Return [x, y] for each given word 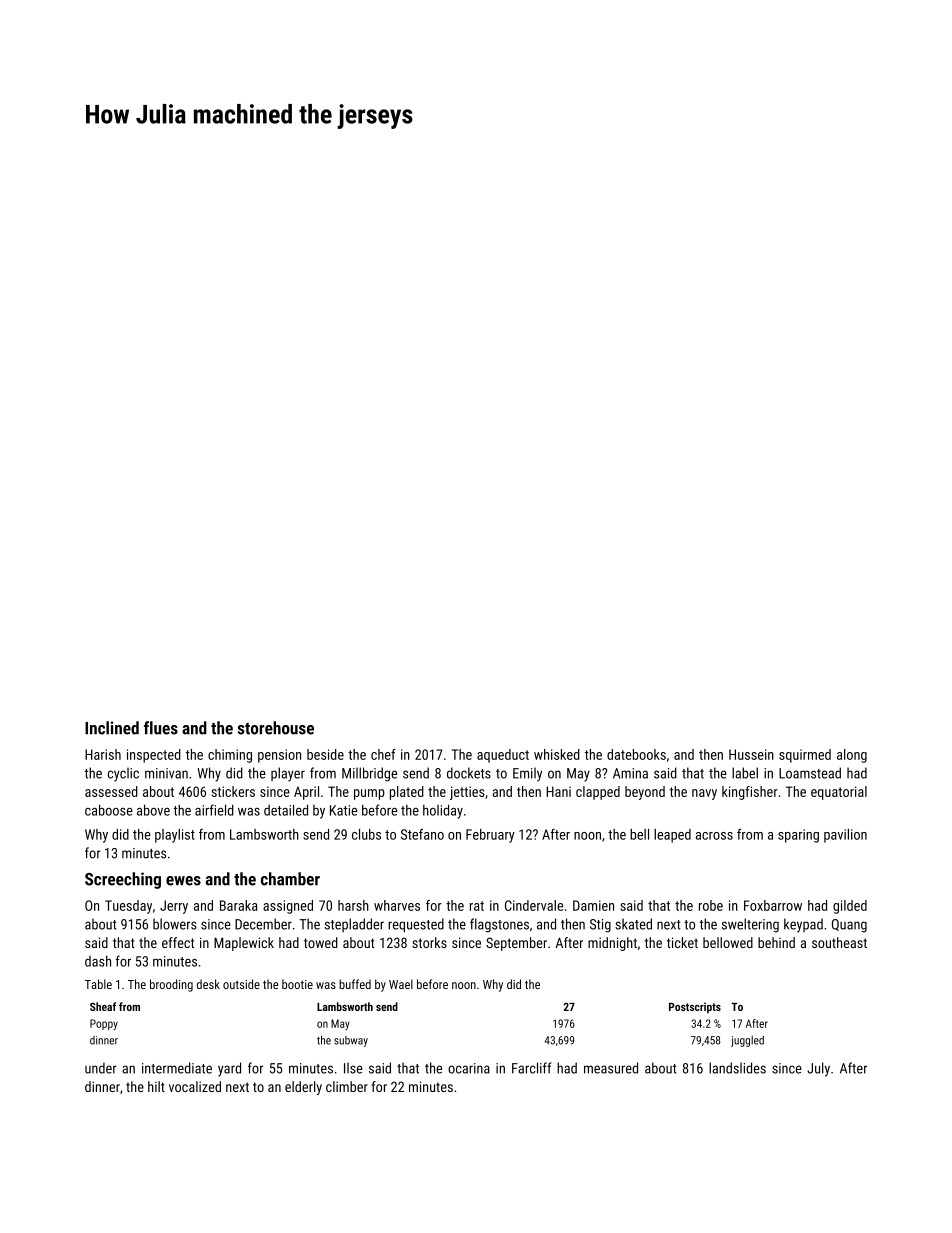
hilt [156, 1086]
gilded [850, 907]
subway [351, 1041]
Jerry [174, 907]
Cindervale [534, 905]
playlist [175, 836]
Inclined [112, 728]
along [852, 756]
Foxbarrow [773, 905]
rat [477, 906]
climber [347, 1086]
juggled [747, 1041]
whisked [557, 754]
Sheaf [103, 1006]
